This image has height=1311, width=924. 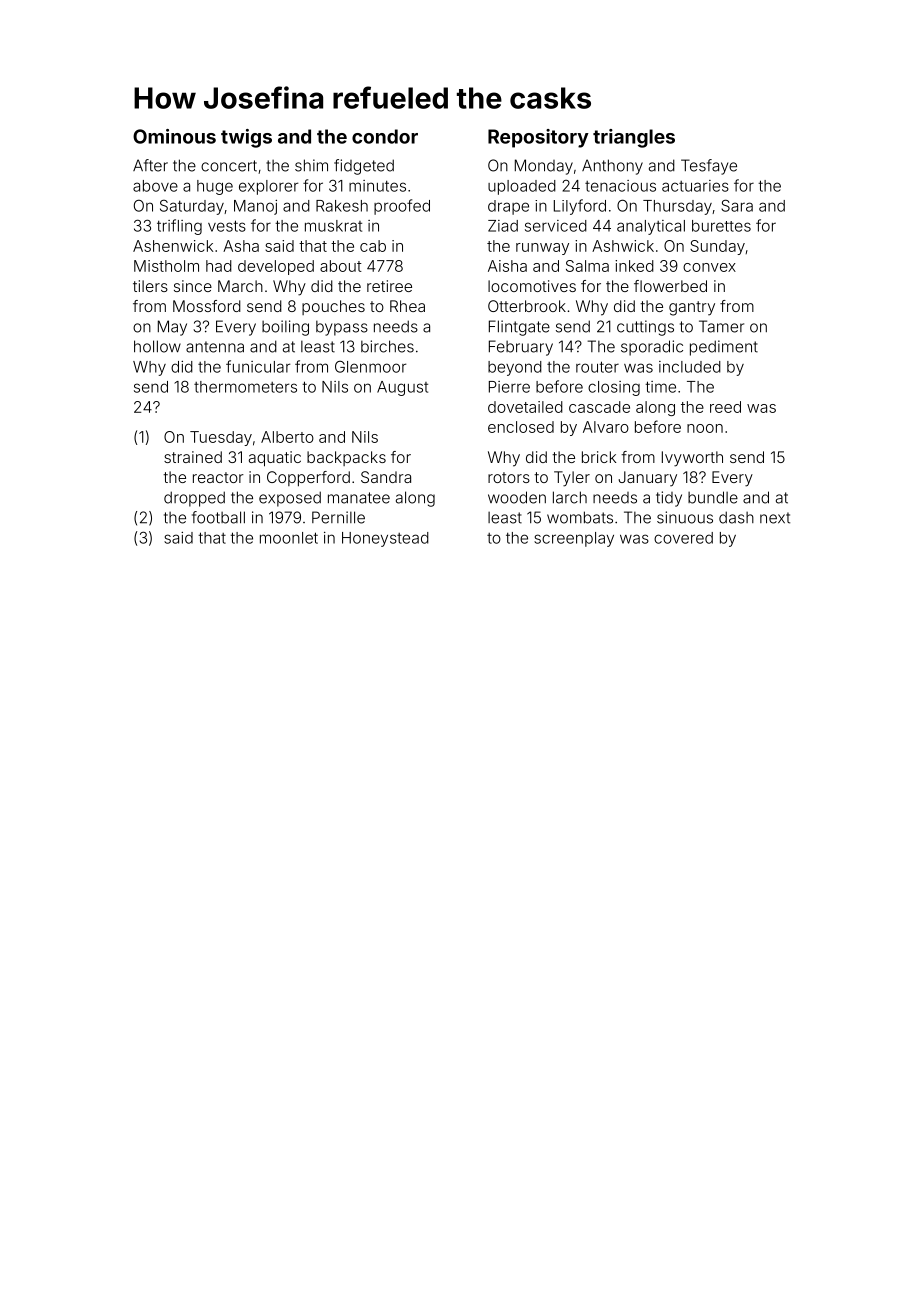 What do you see at coordinates (634, 138) in the image?
I see `triangles` at bounding box center [634, 138].
